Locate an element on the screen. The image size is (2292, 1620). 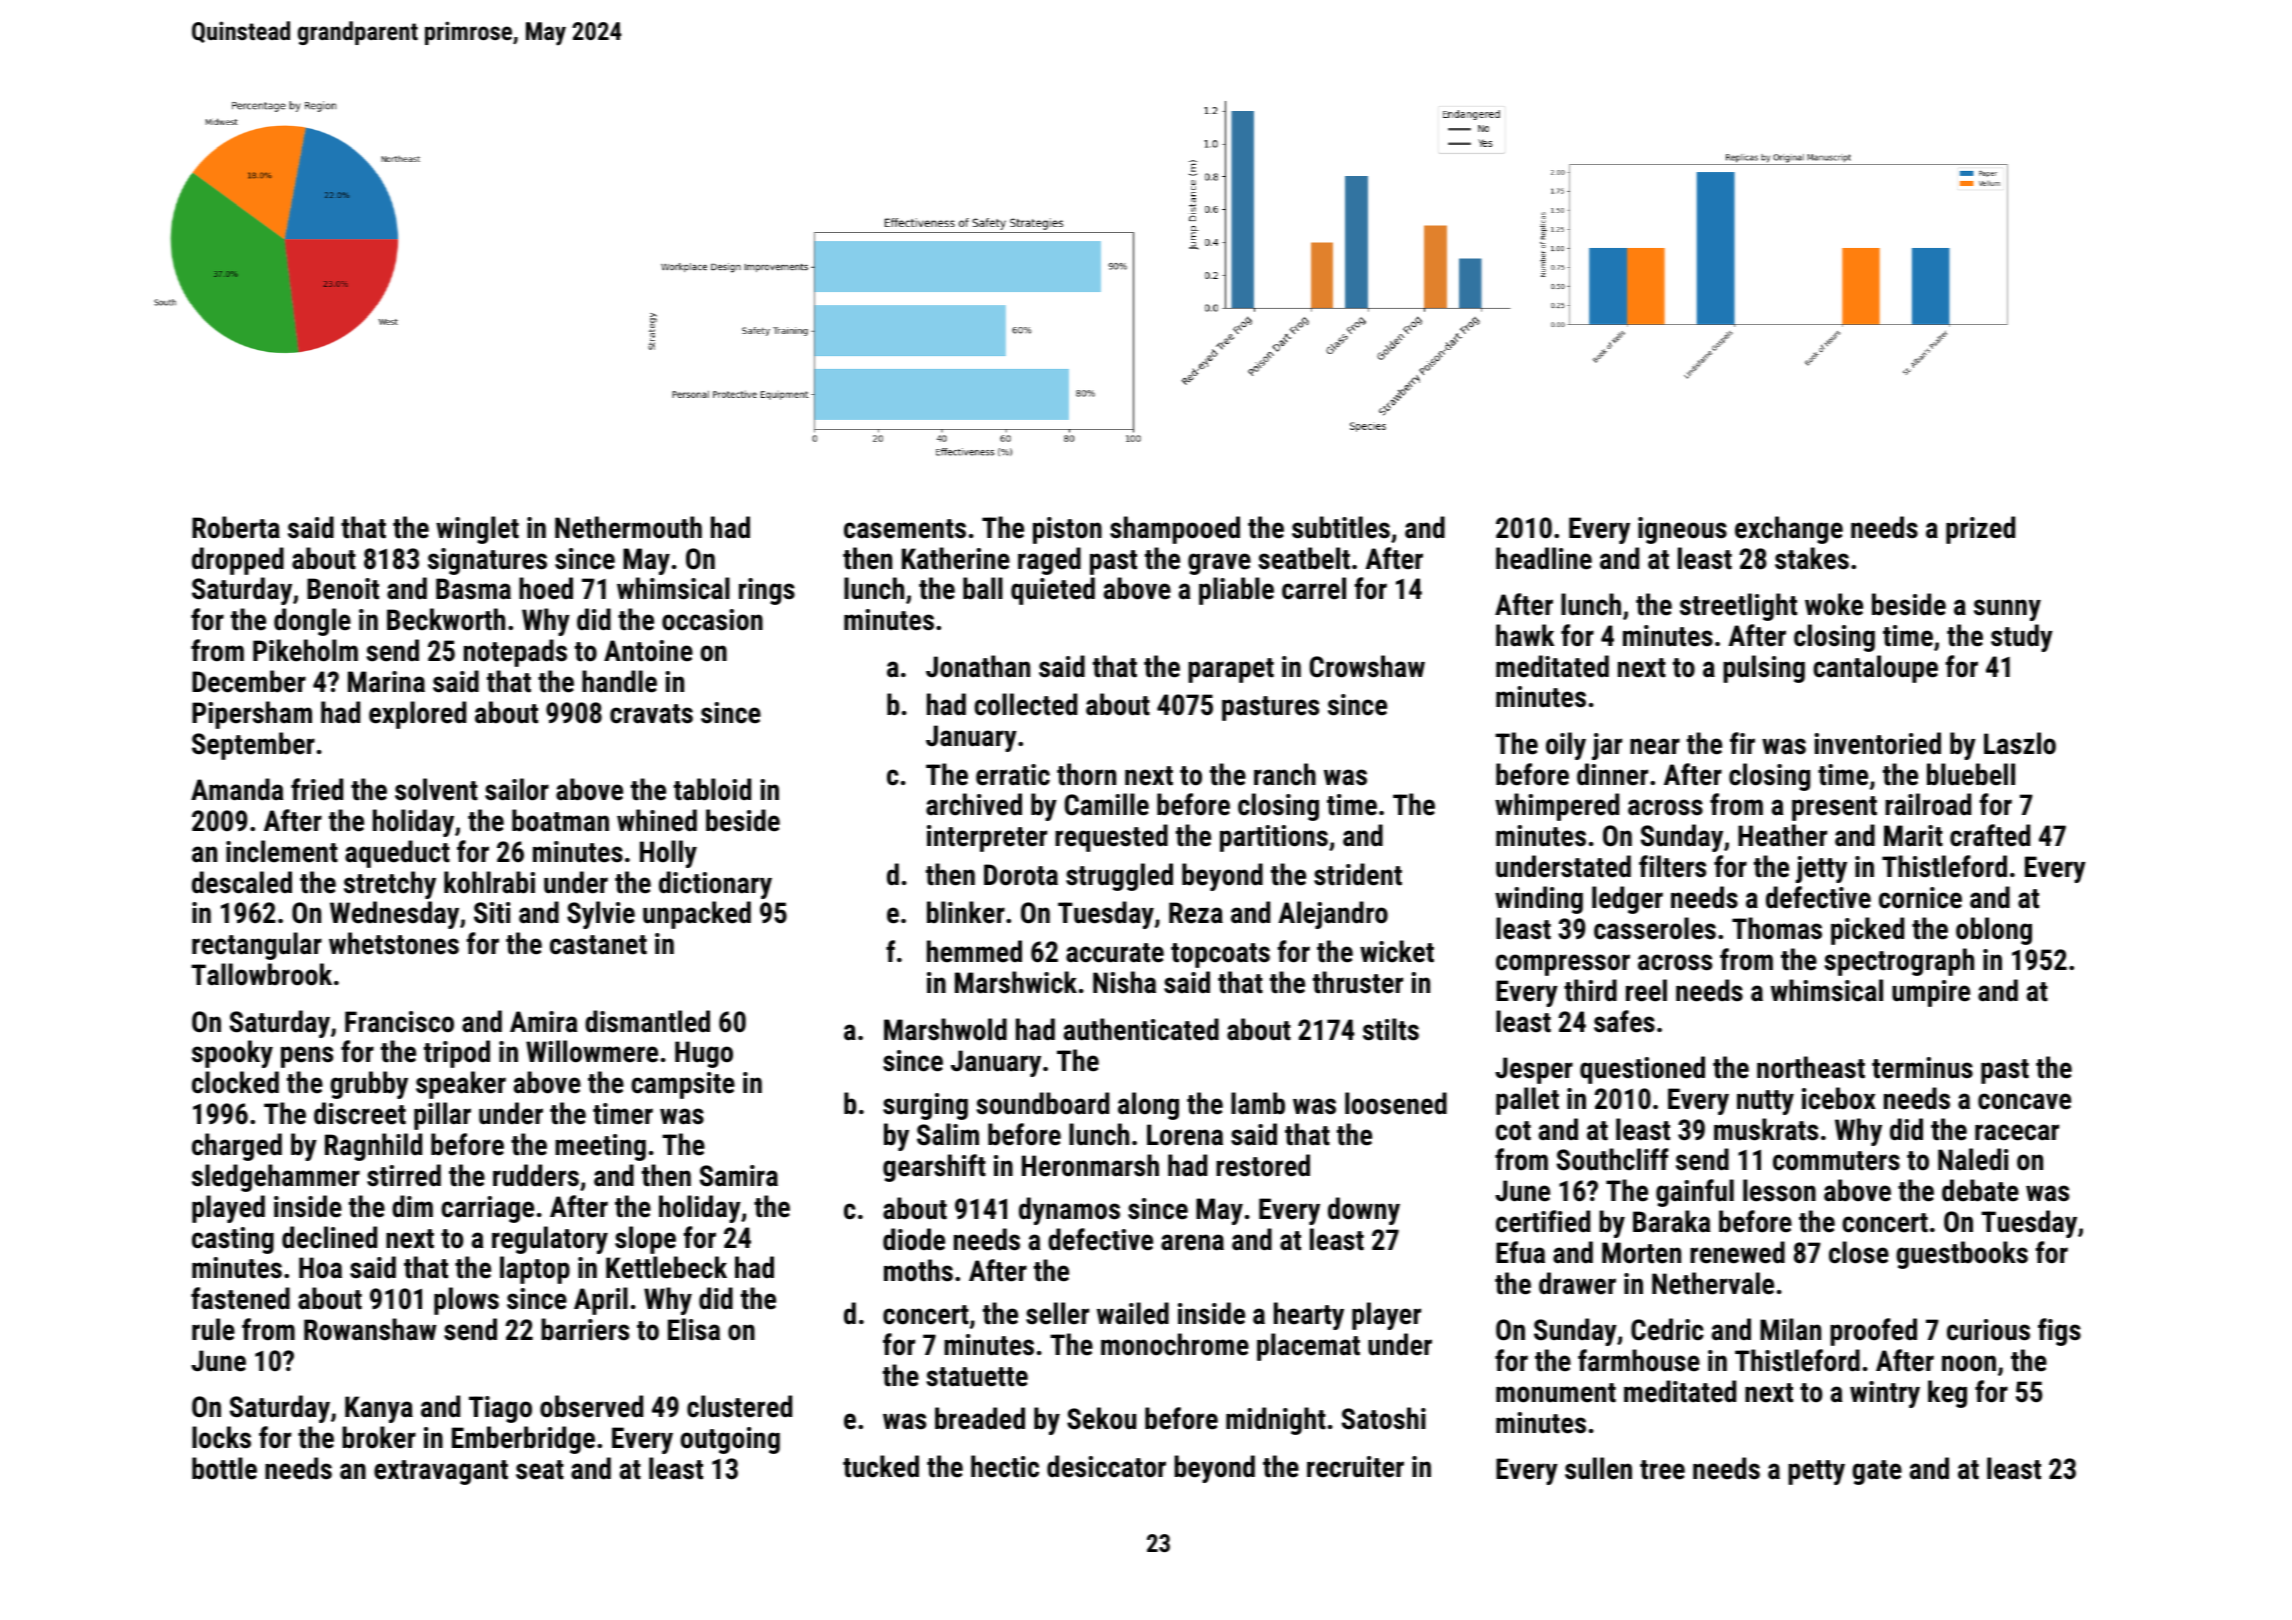
sunny is located at coordinates (2007, 610).
